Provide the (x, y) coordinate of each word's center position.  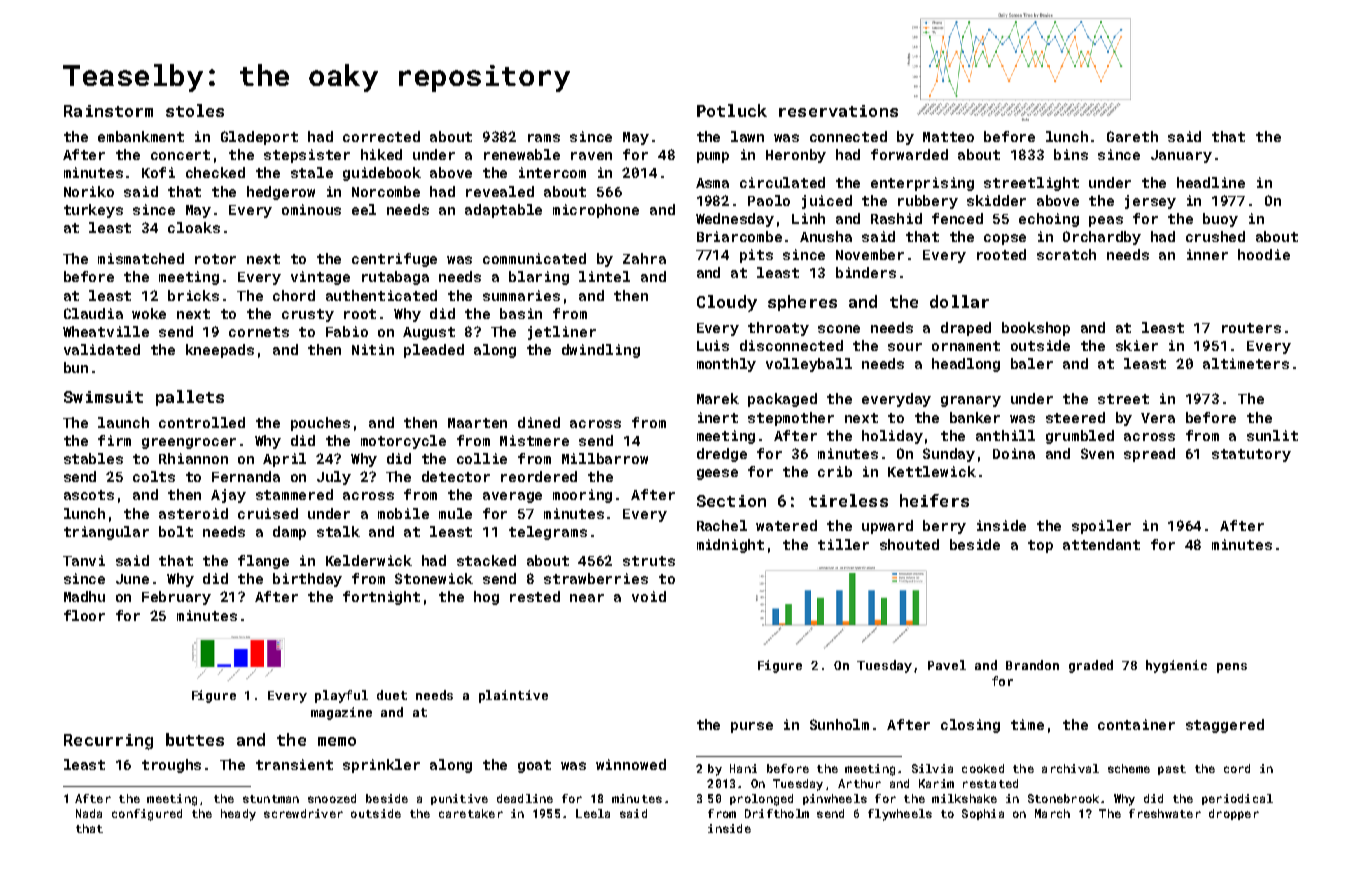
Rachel (722, 525)
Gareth (1132, 136)
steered (1075, 417)
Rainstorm (108, 111)
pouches (320, 424)
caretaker (471, 813)
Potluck (732, 110)
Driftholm (777, 813)
